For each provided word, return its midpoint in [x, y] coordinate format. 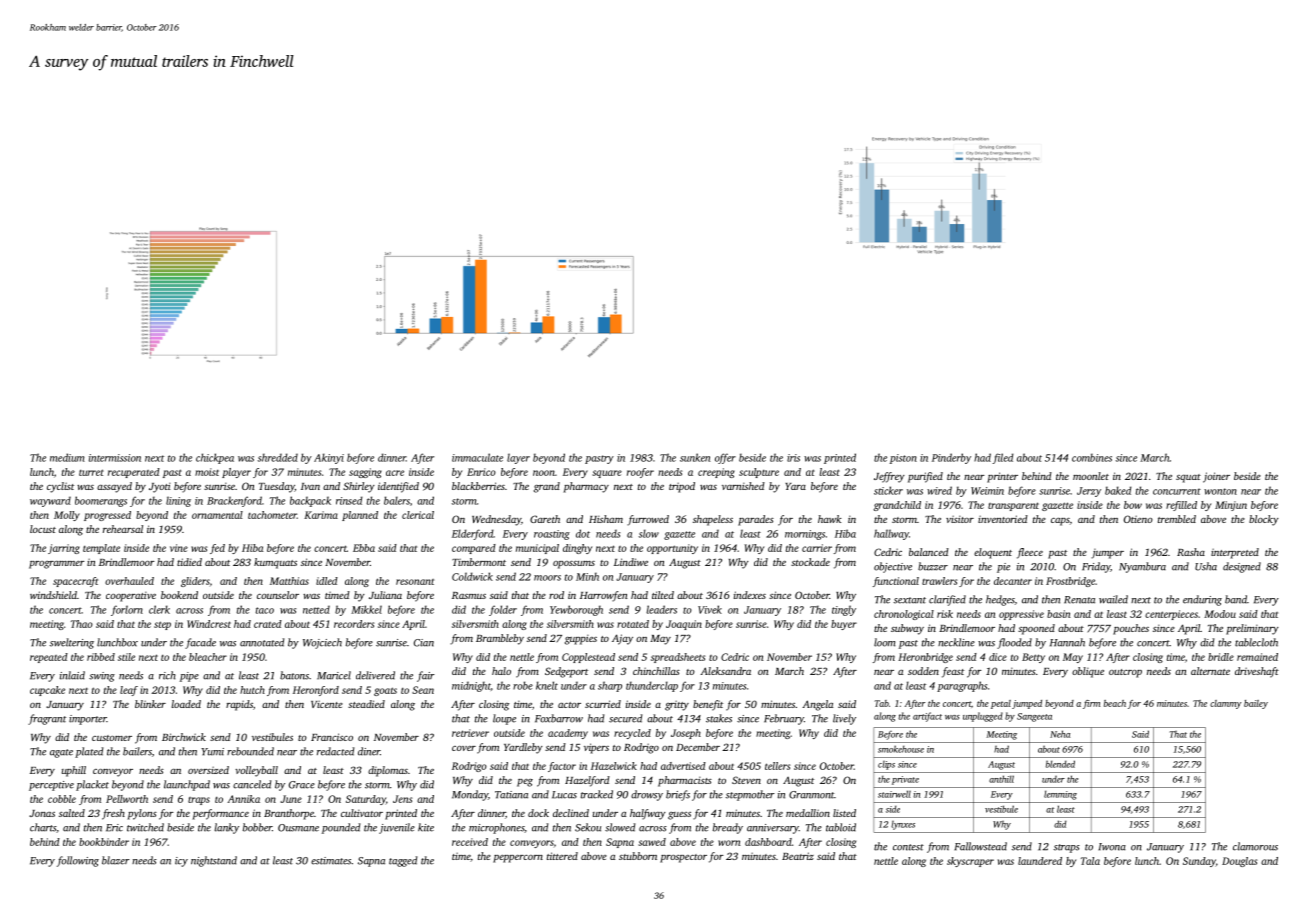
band [1236, 599]
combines [1092, 457]
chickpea [215, 458]
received [470, 842]
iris [793, 458]
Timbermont [479, 562]
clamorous [1255, 846]
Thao [82, 624]
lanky [226, 828]
